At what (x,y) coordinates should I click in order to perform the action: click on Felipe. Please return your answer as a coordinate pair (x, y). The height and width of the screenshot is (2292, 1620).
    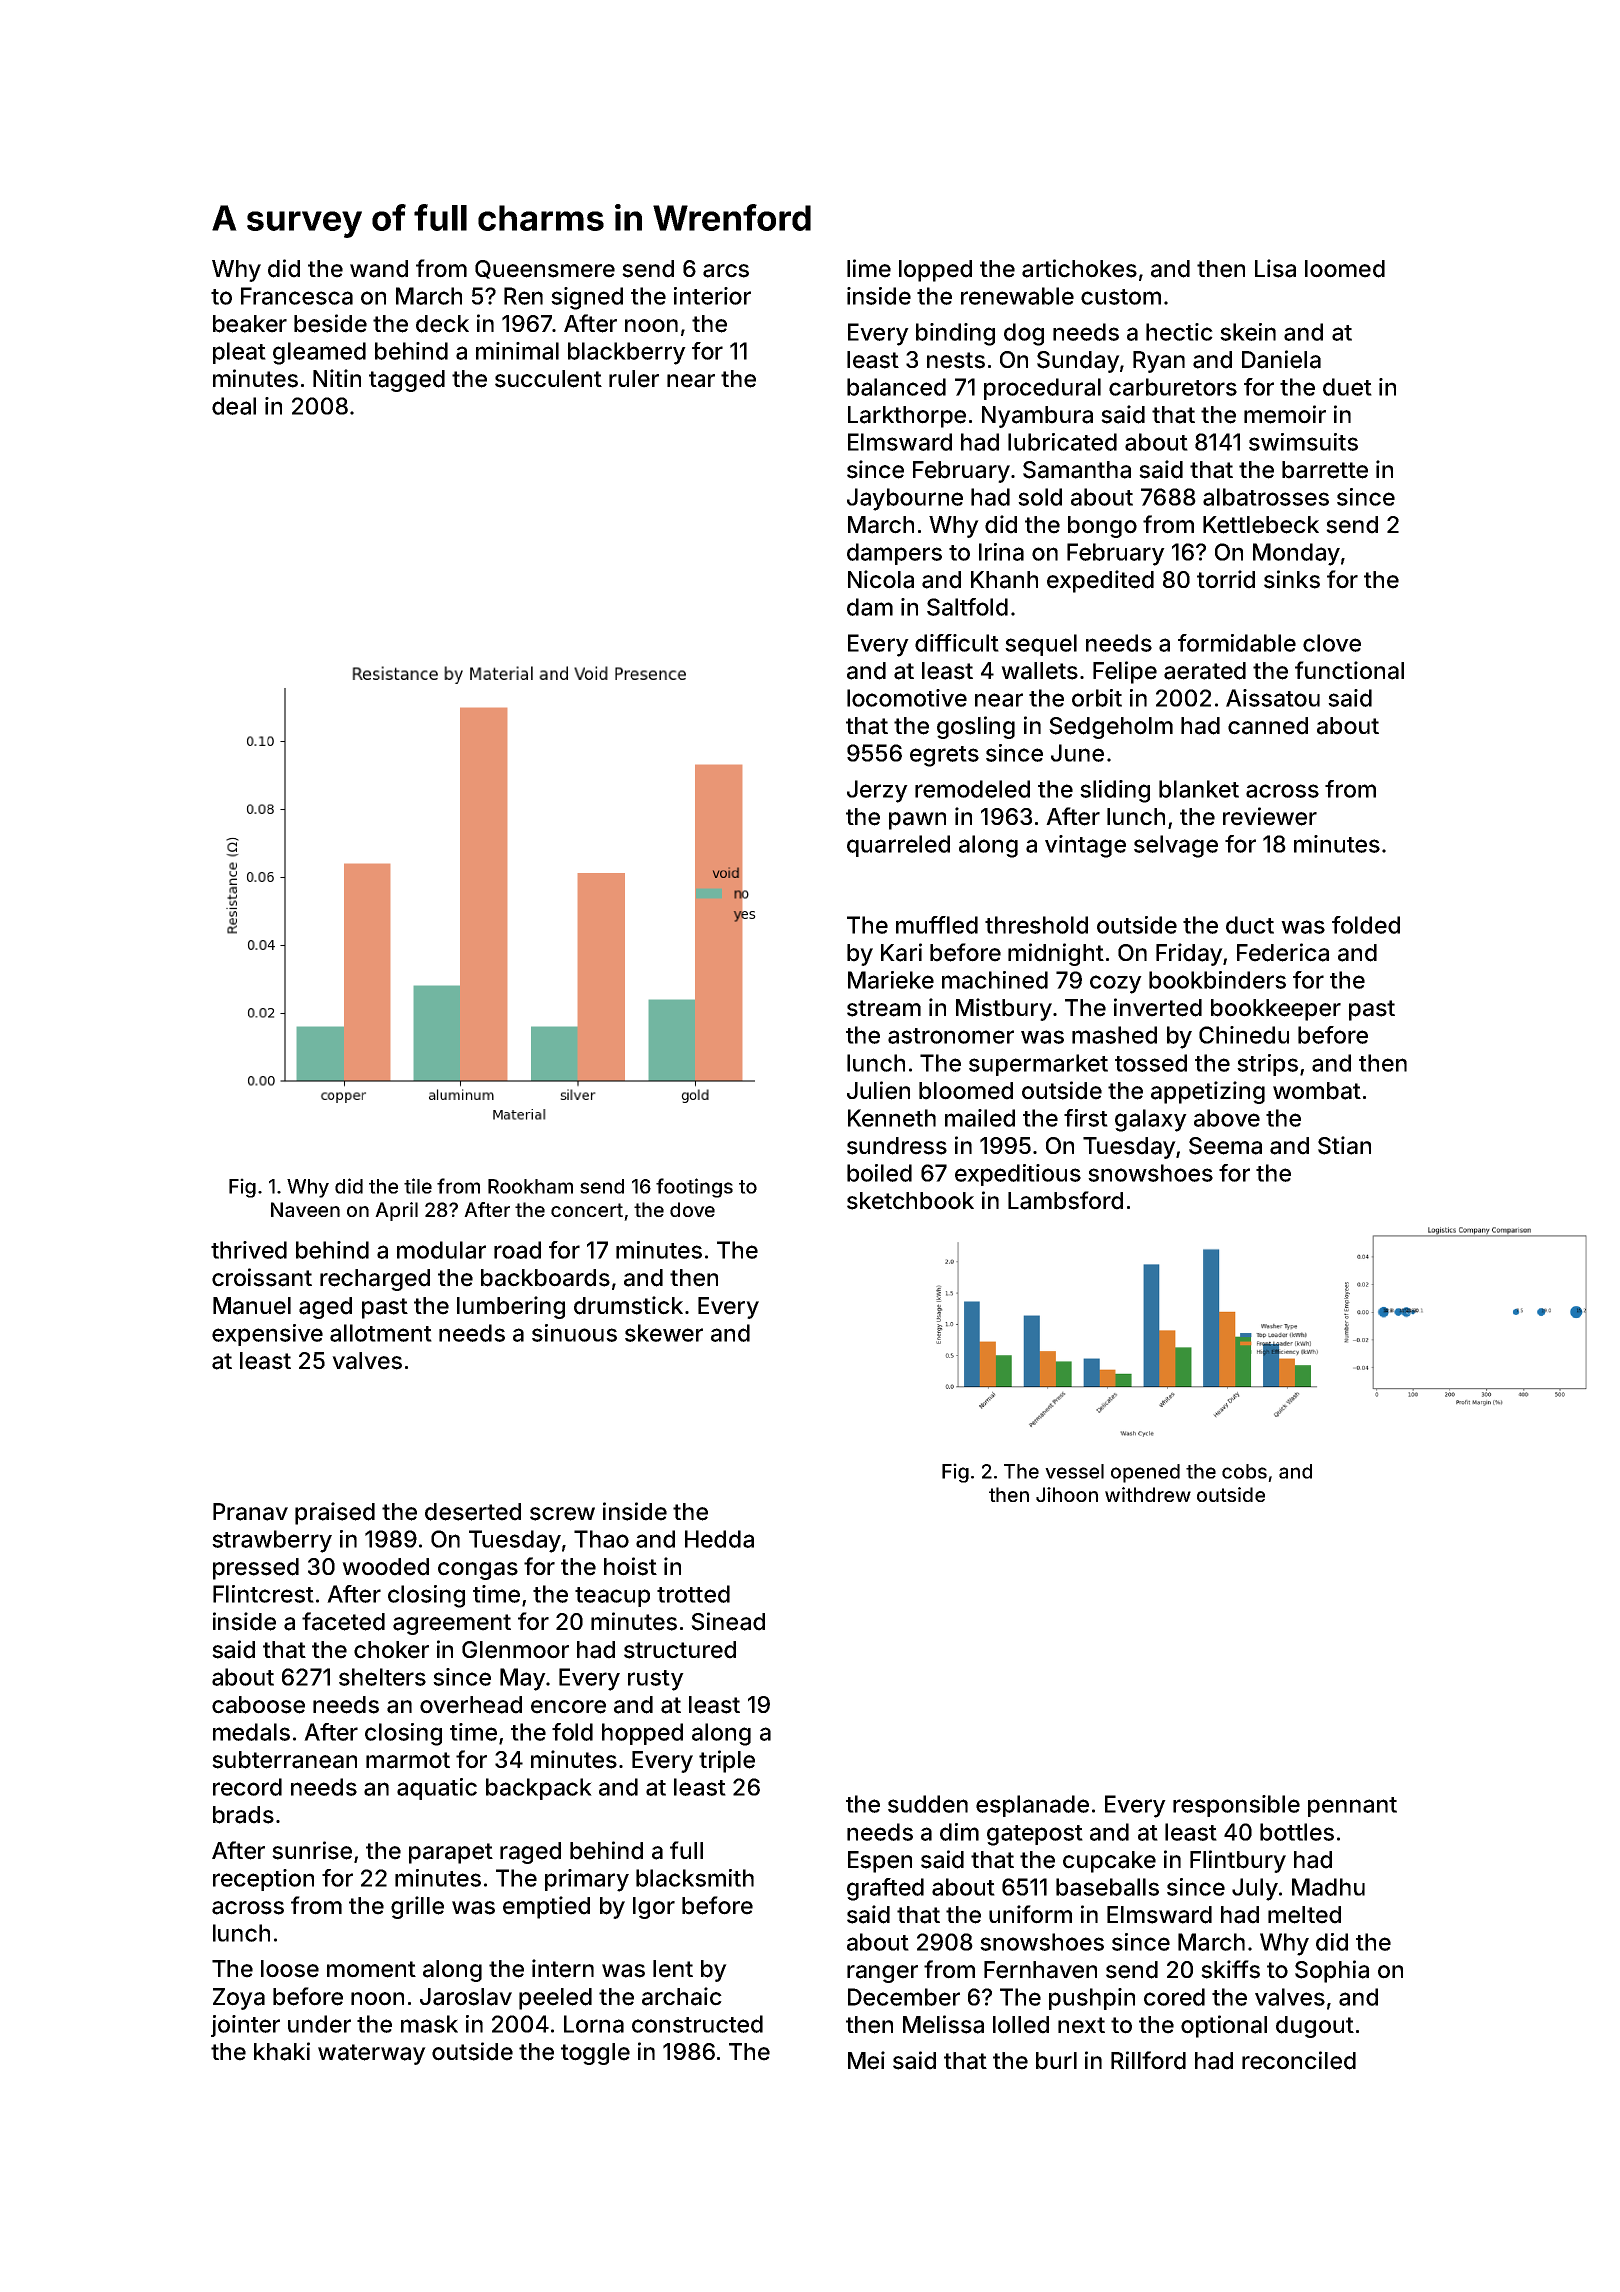
    Looking at the image, I should click on (1125, 672).
